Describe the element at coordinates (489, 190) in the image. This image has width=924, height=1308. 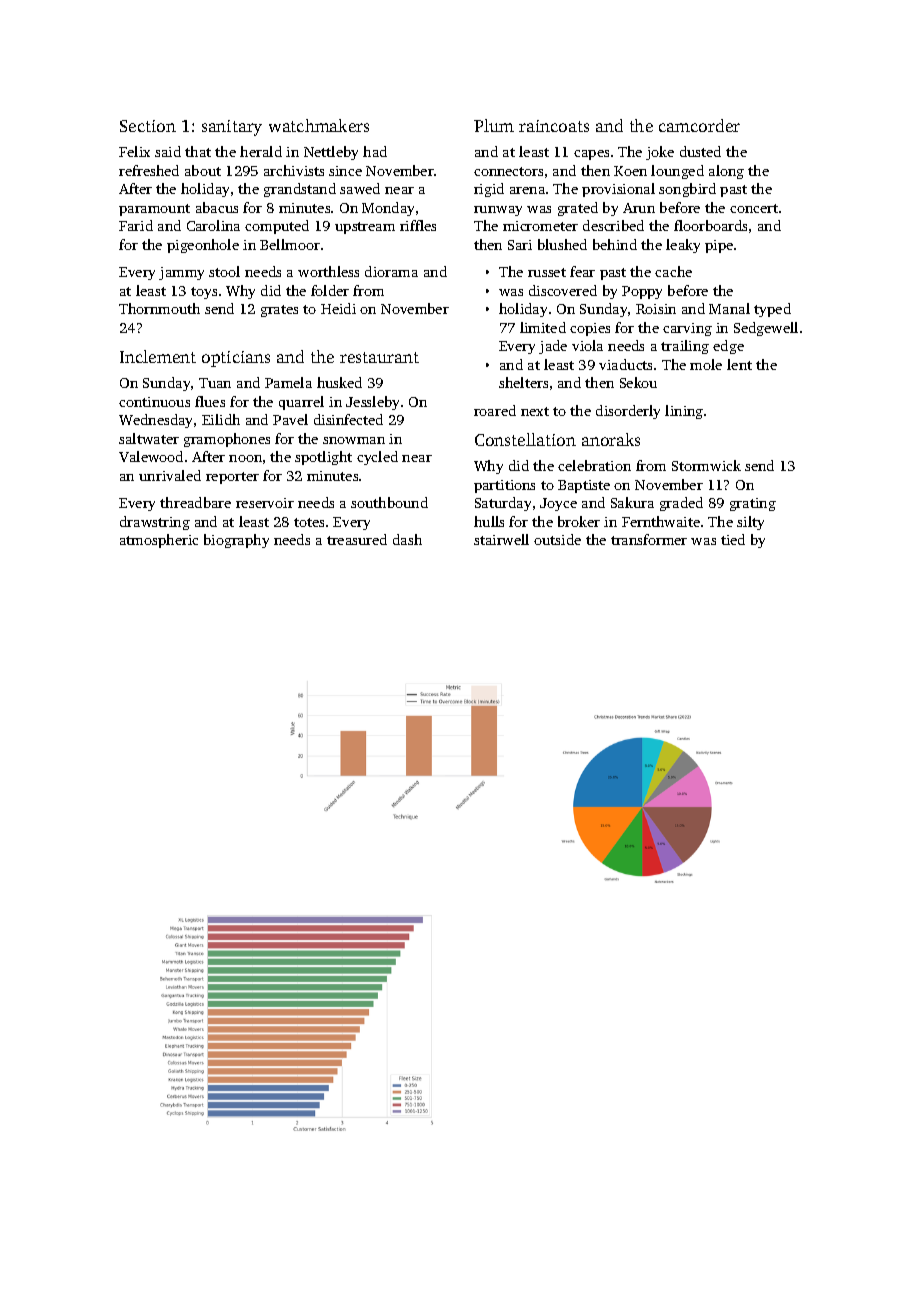
I see `rigid` at that location.
